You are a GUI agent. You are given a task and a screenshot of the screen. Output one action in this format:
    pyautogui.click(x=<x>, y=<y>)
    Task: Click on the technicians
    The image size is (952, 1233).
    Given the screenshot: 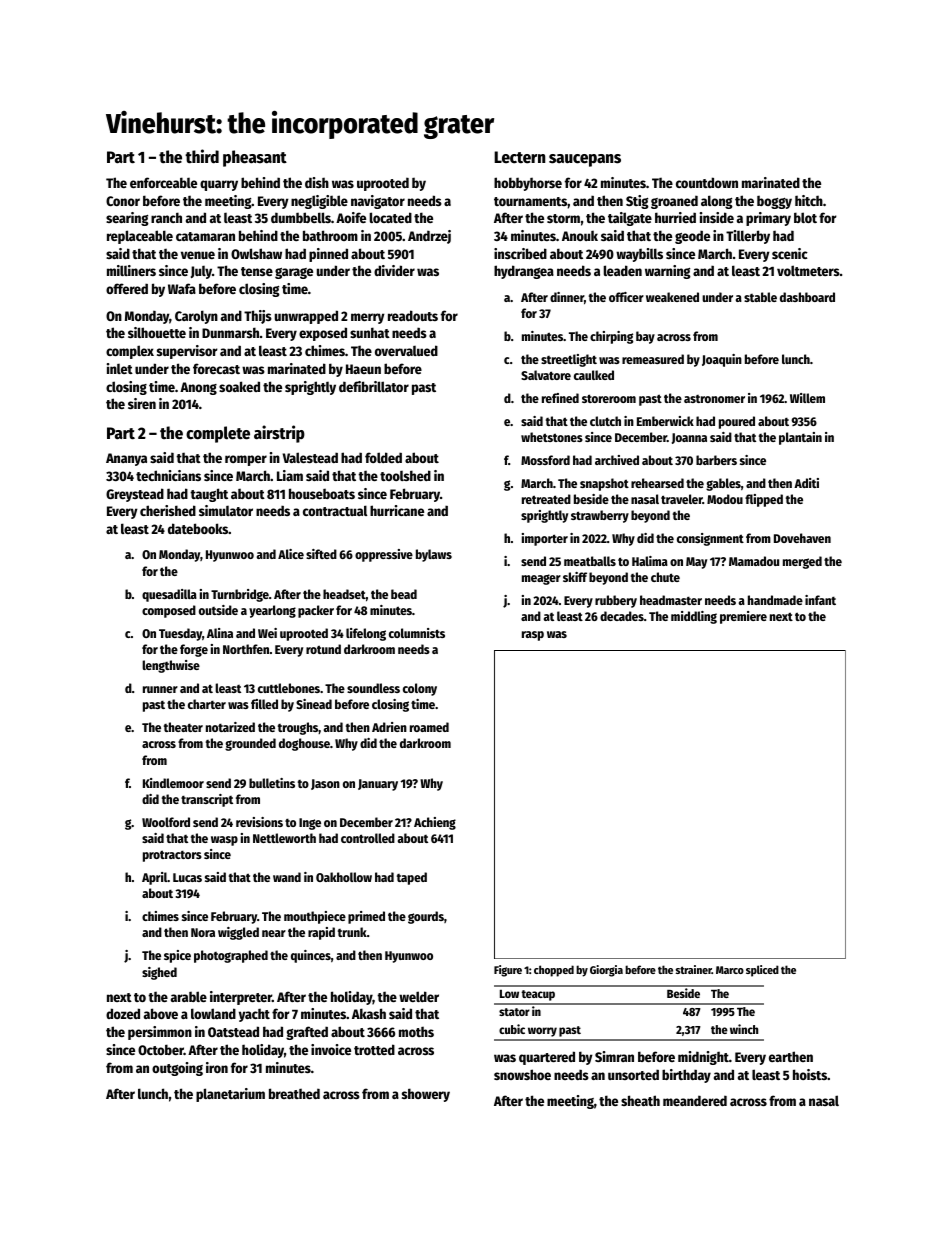 What is the action you would take?
    pyautogui.click(x=168, y=475)
